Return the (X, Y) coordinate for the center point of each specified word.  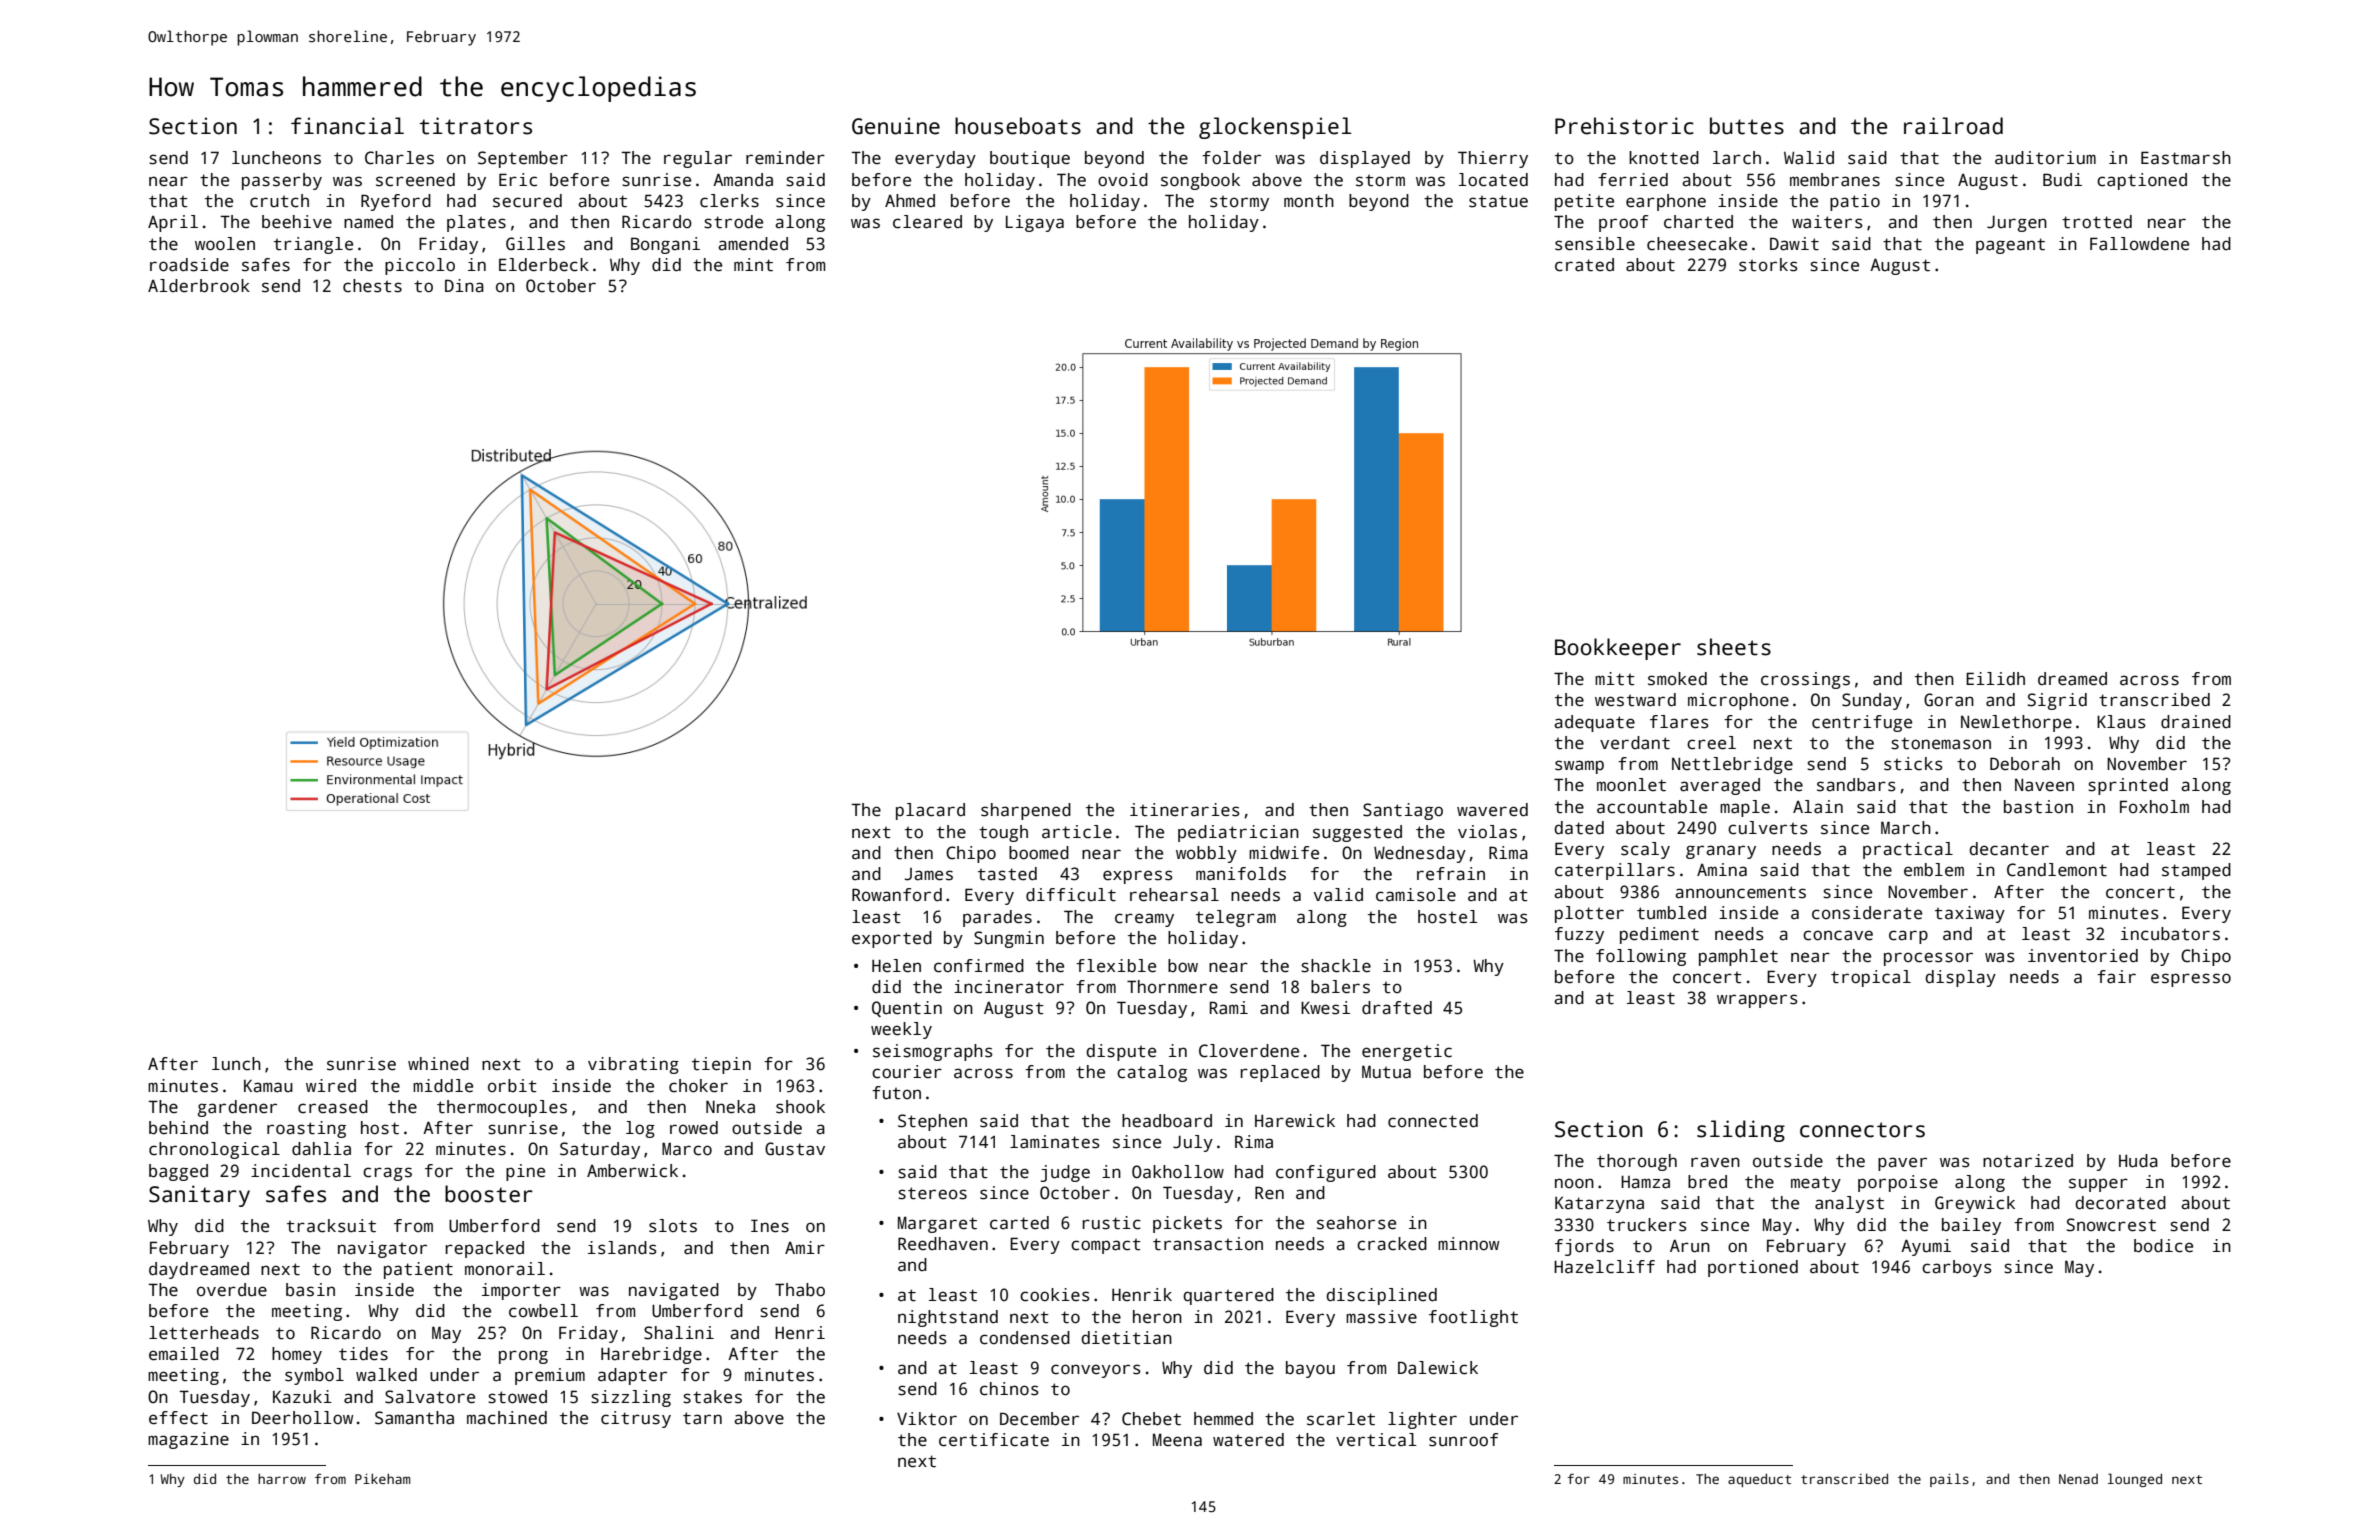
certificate (994, 1440)
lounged (2135, 1480)
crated (1584, 265)
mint (753, 265)
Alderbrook (199, 286)
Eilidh (1995, 679)
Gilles (535, 244)
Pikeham (382, 1478)
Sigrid (2057, 701)
